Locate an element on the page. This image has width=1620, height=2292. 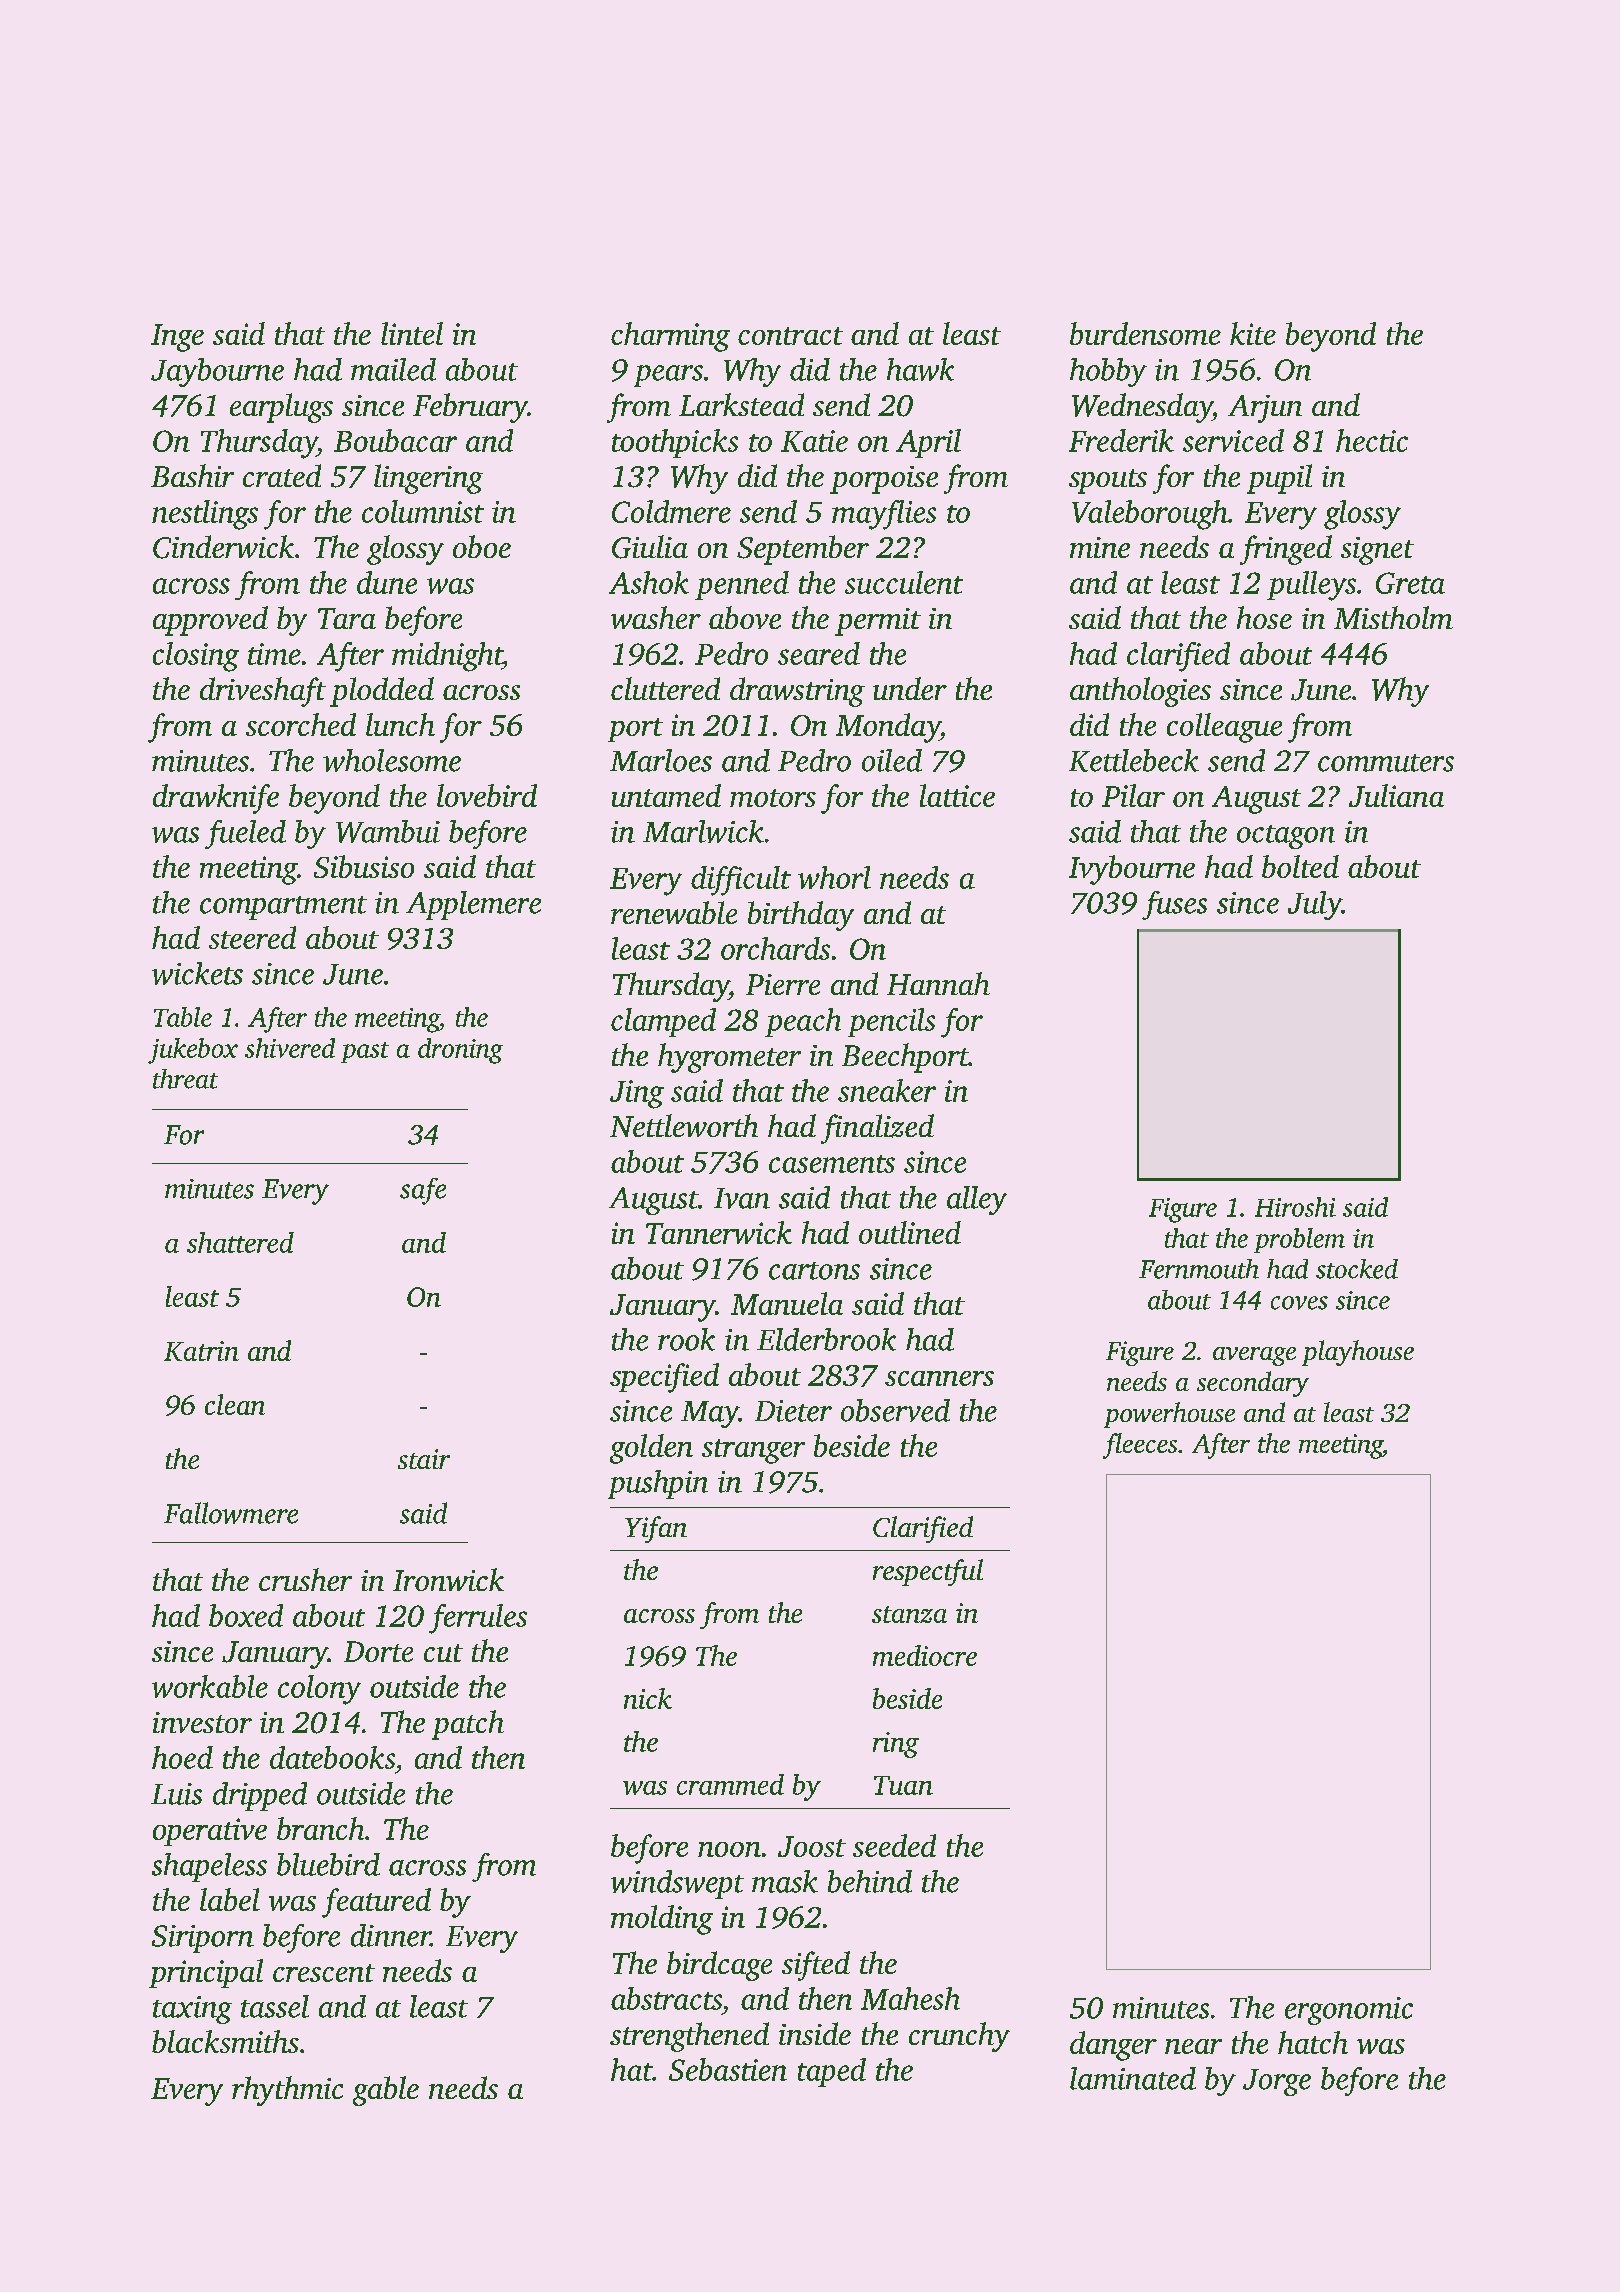
closing is located at coordinates (196, 657).
